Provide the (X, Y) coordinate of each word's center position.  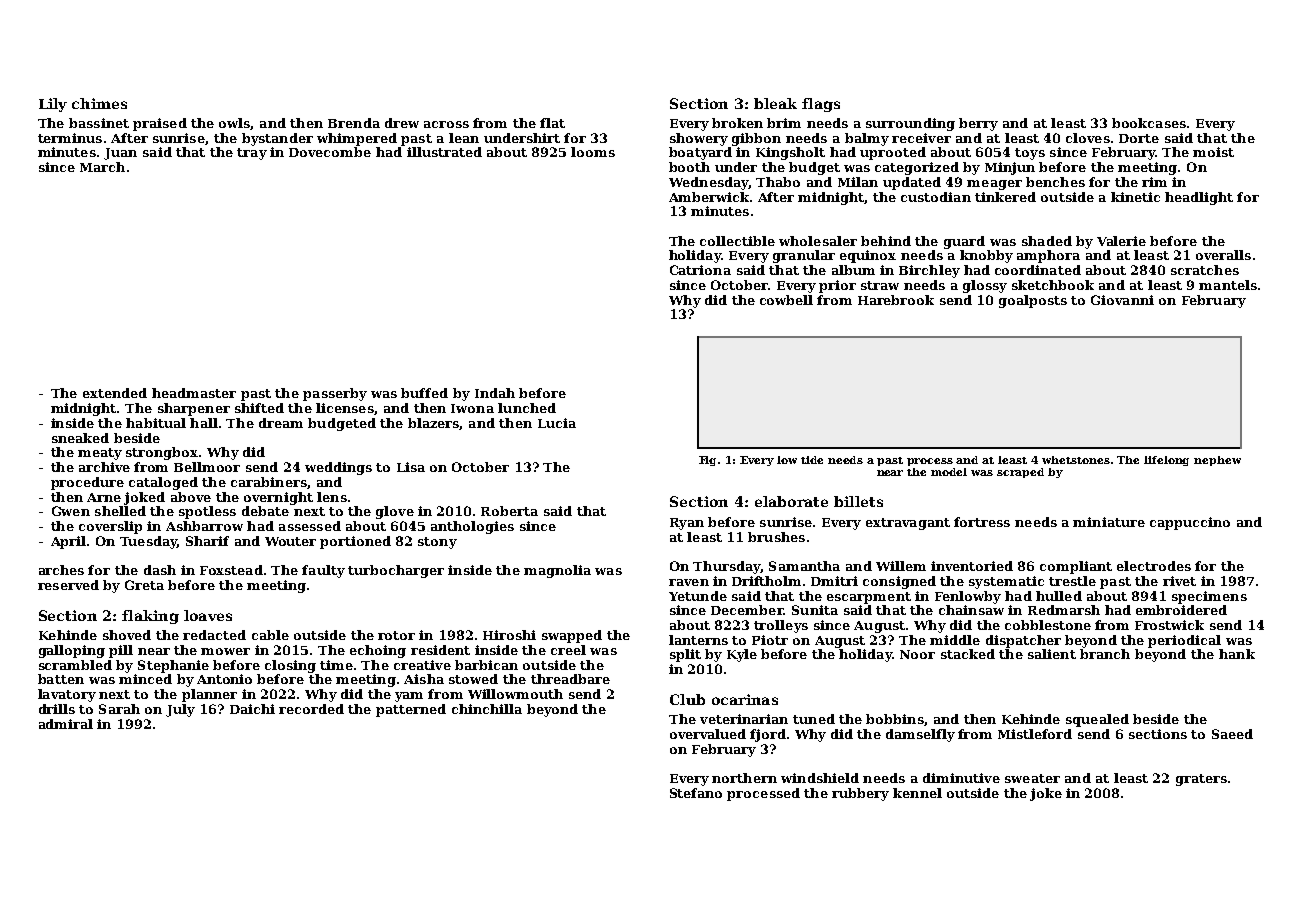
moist (1213, 152)
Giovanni (1122, 300)
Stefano (696, 793)
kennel (917, 793)
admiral (66, 724)
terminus (70, 138)
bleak (775, 103)
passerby (335, 394)
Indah (495, 393)
